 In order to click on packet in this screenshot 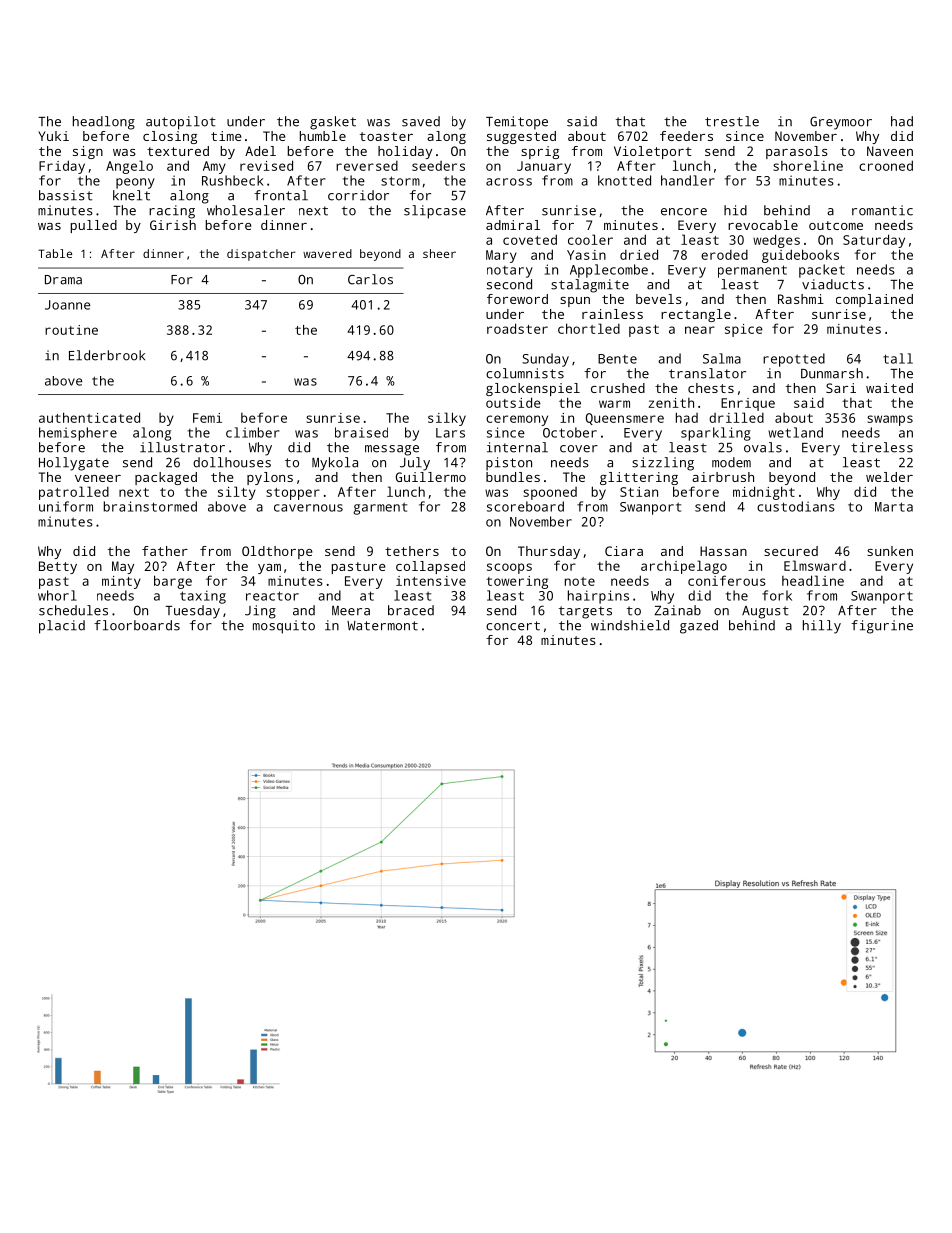, I will do `click(822, 271)`.
